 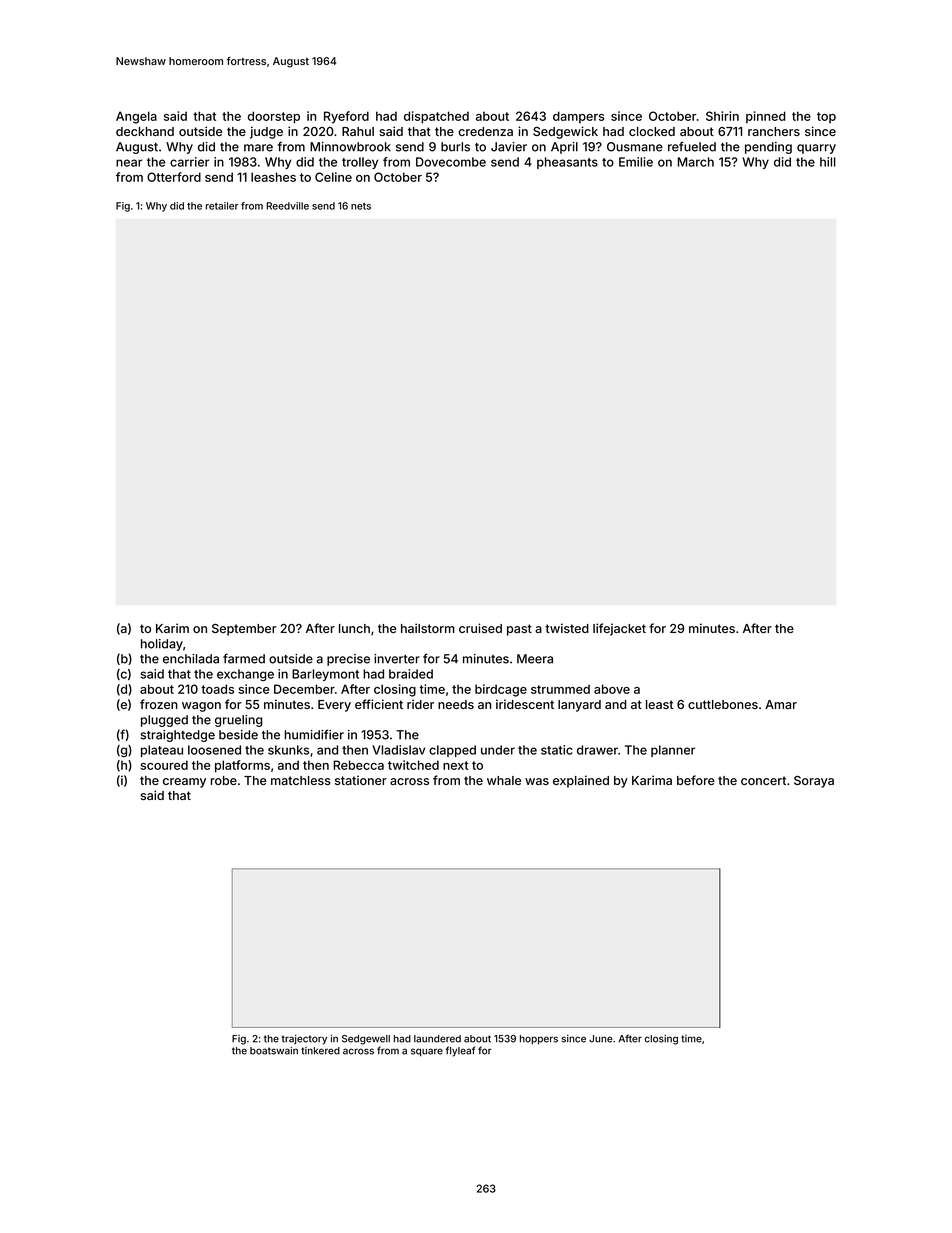 I want to click on pheasants, so click(x=567, y=163).
